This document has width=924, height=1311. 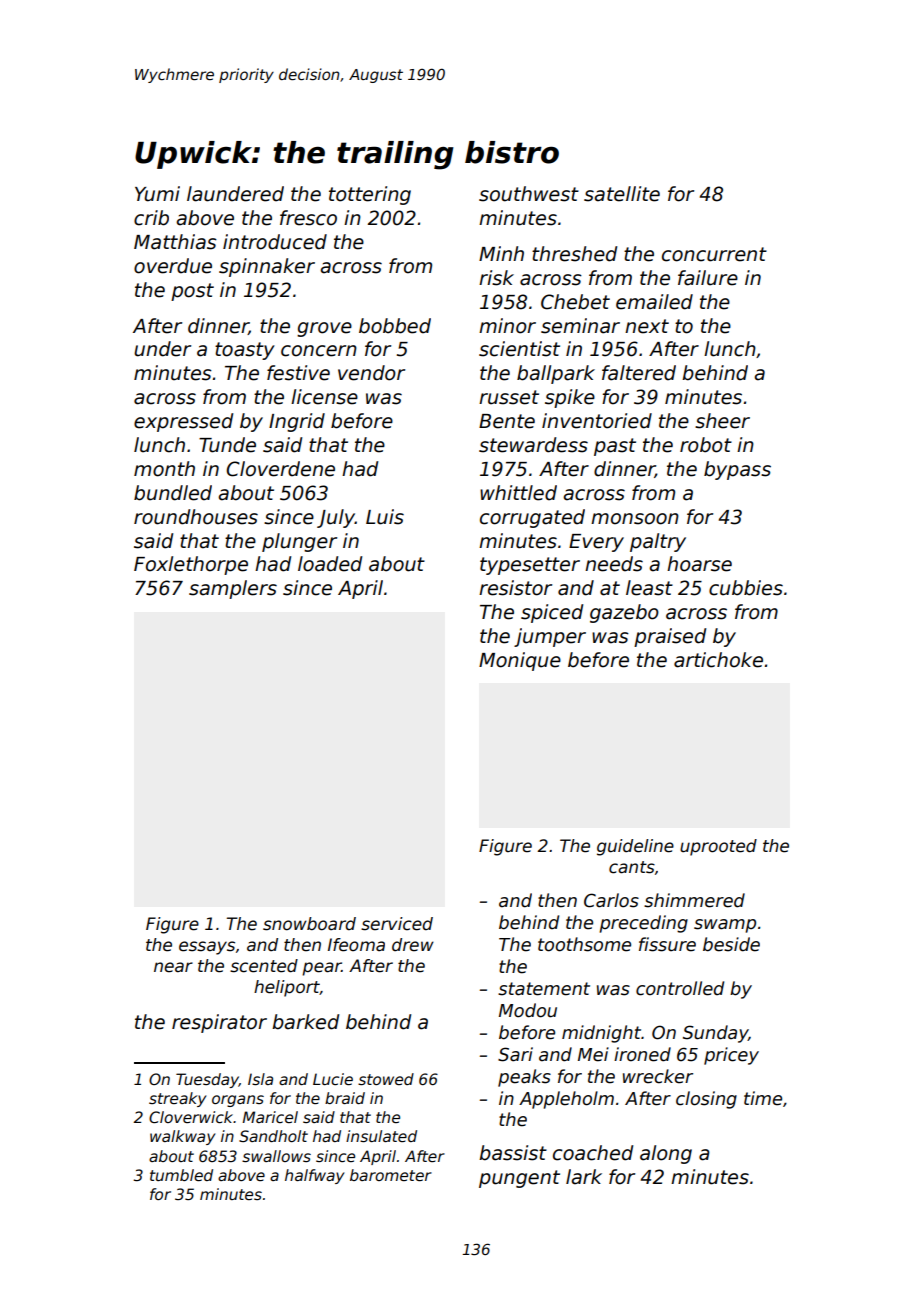 I want to click on russet, so click(x=509, y=397).
